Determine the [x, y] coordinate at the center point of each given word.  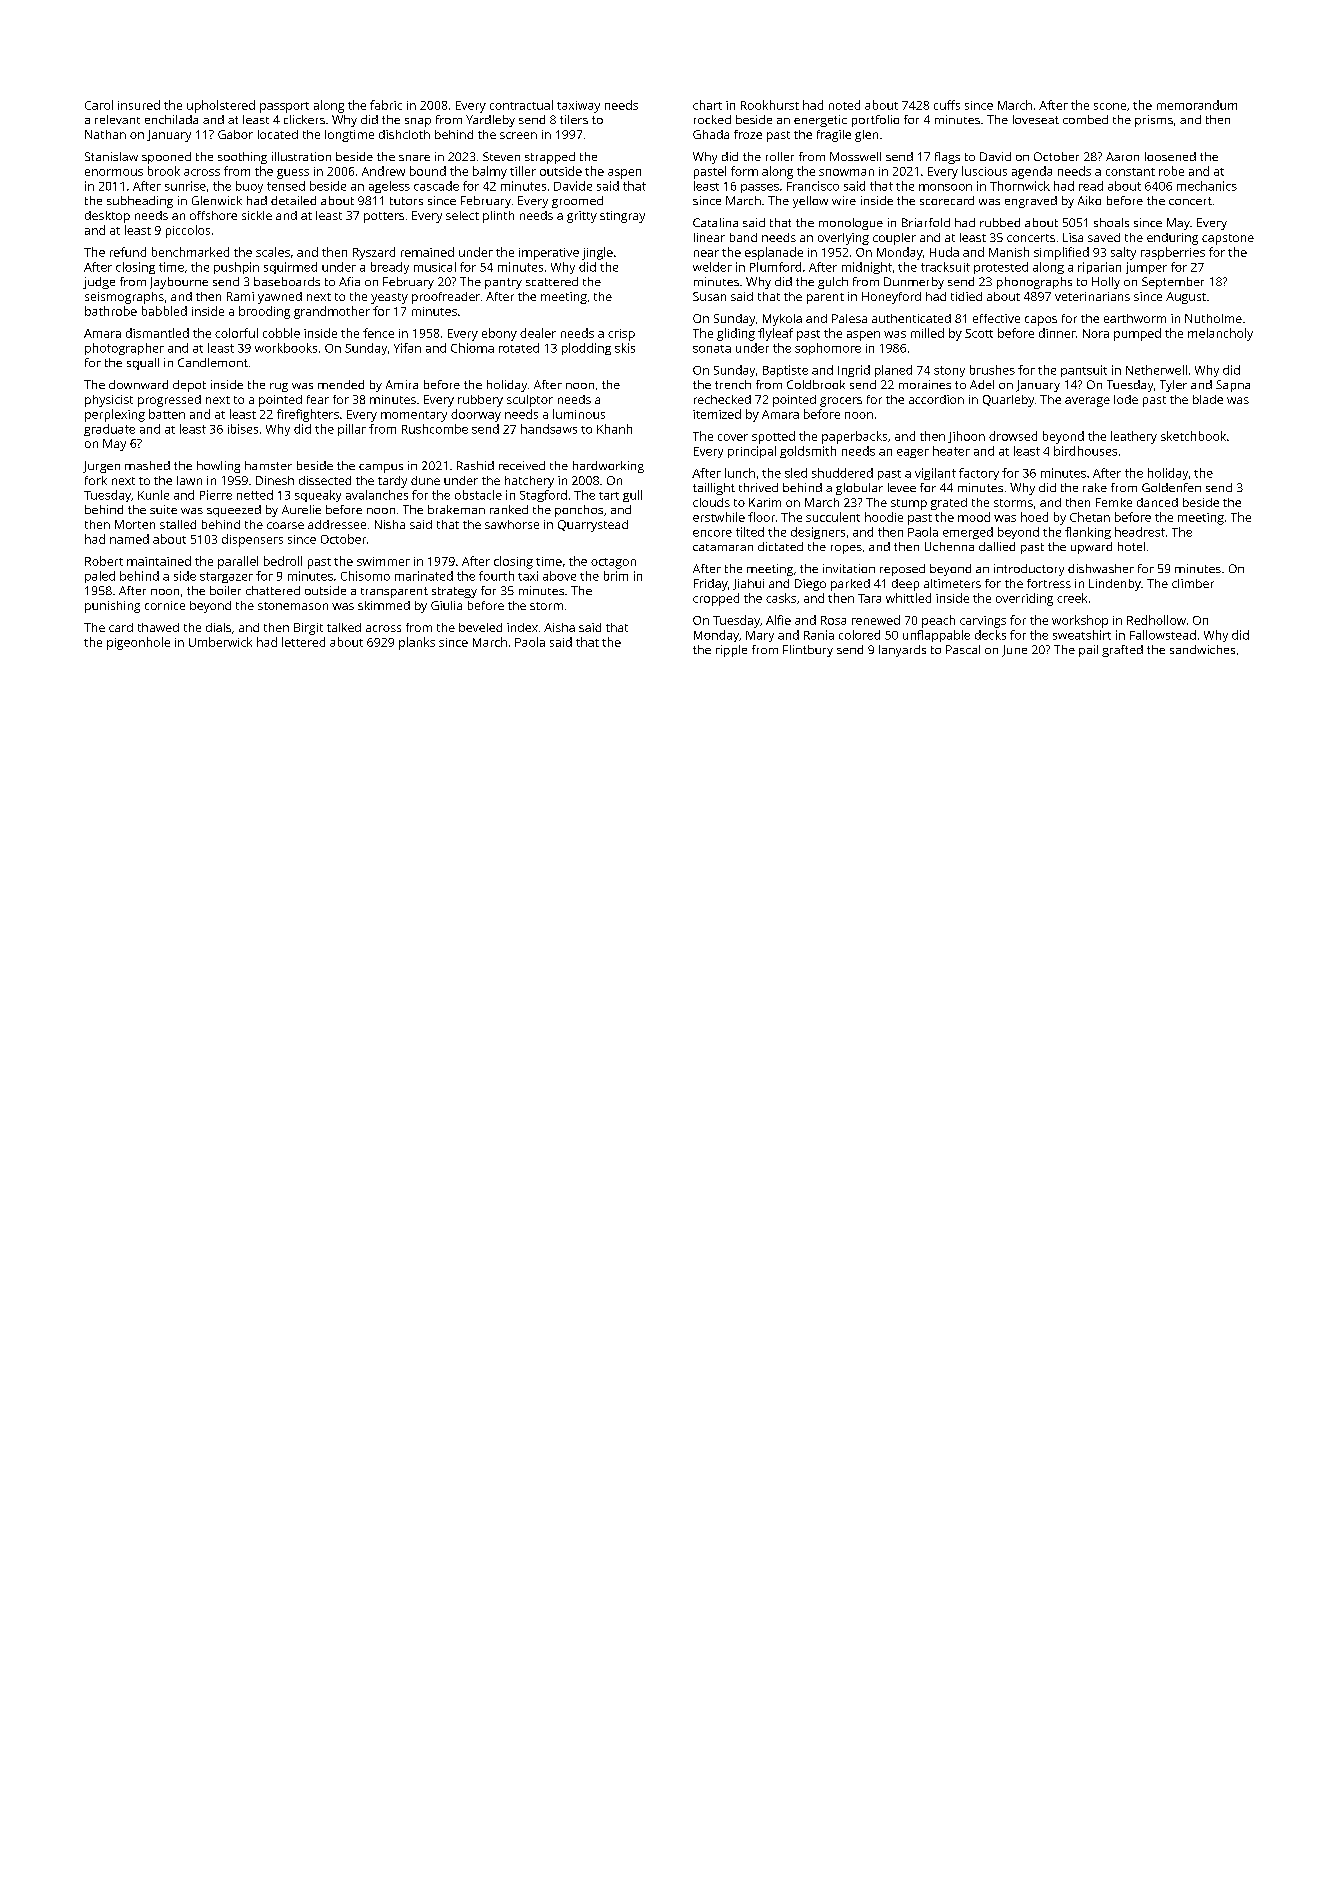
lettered [303, 642]
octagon [613, 563]
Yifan [407, 348]
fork [96, 480]
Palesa [849, 318]
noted [844, 105]
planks [417, 643]
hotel [1131, 546]
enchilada [171, 119]
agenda [1032, 172]
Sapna [1233, 386]
